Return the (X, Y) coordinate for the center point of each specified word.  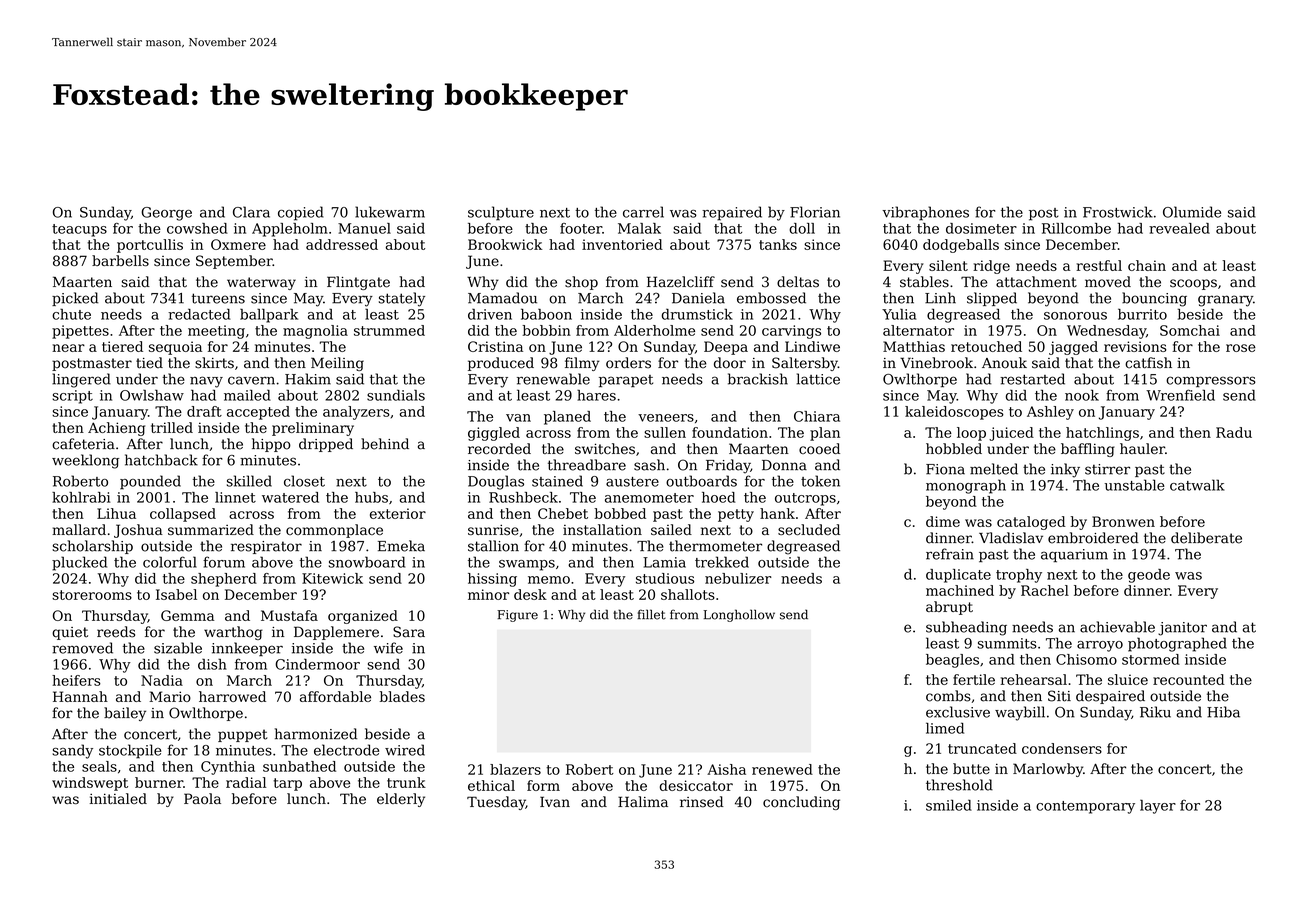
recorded (499, 448)
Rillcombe (1076, 228)
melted (994, 469)
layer (1158, 807)
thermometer (715, 546)
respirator (266, 547)
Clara (251, 212)
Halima (643, 802)
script (72, 397)
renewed (782, 769)
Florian (815, 212)
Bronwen (1123, 521)
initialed (118, 798)
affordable (335, 696)
